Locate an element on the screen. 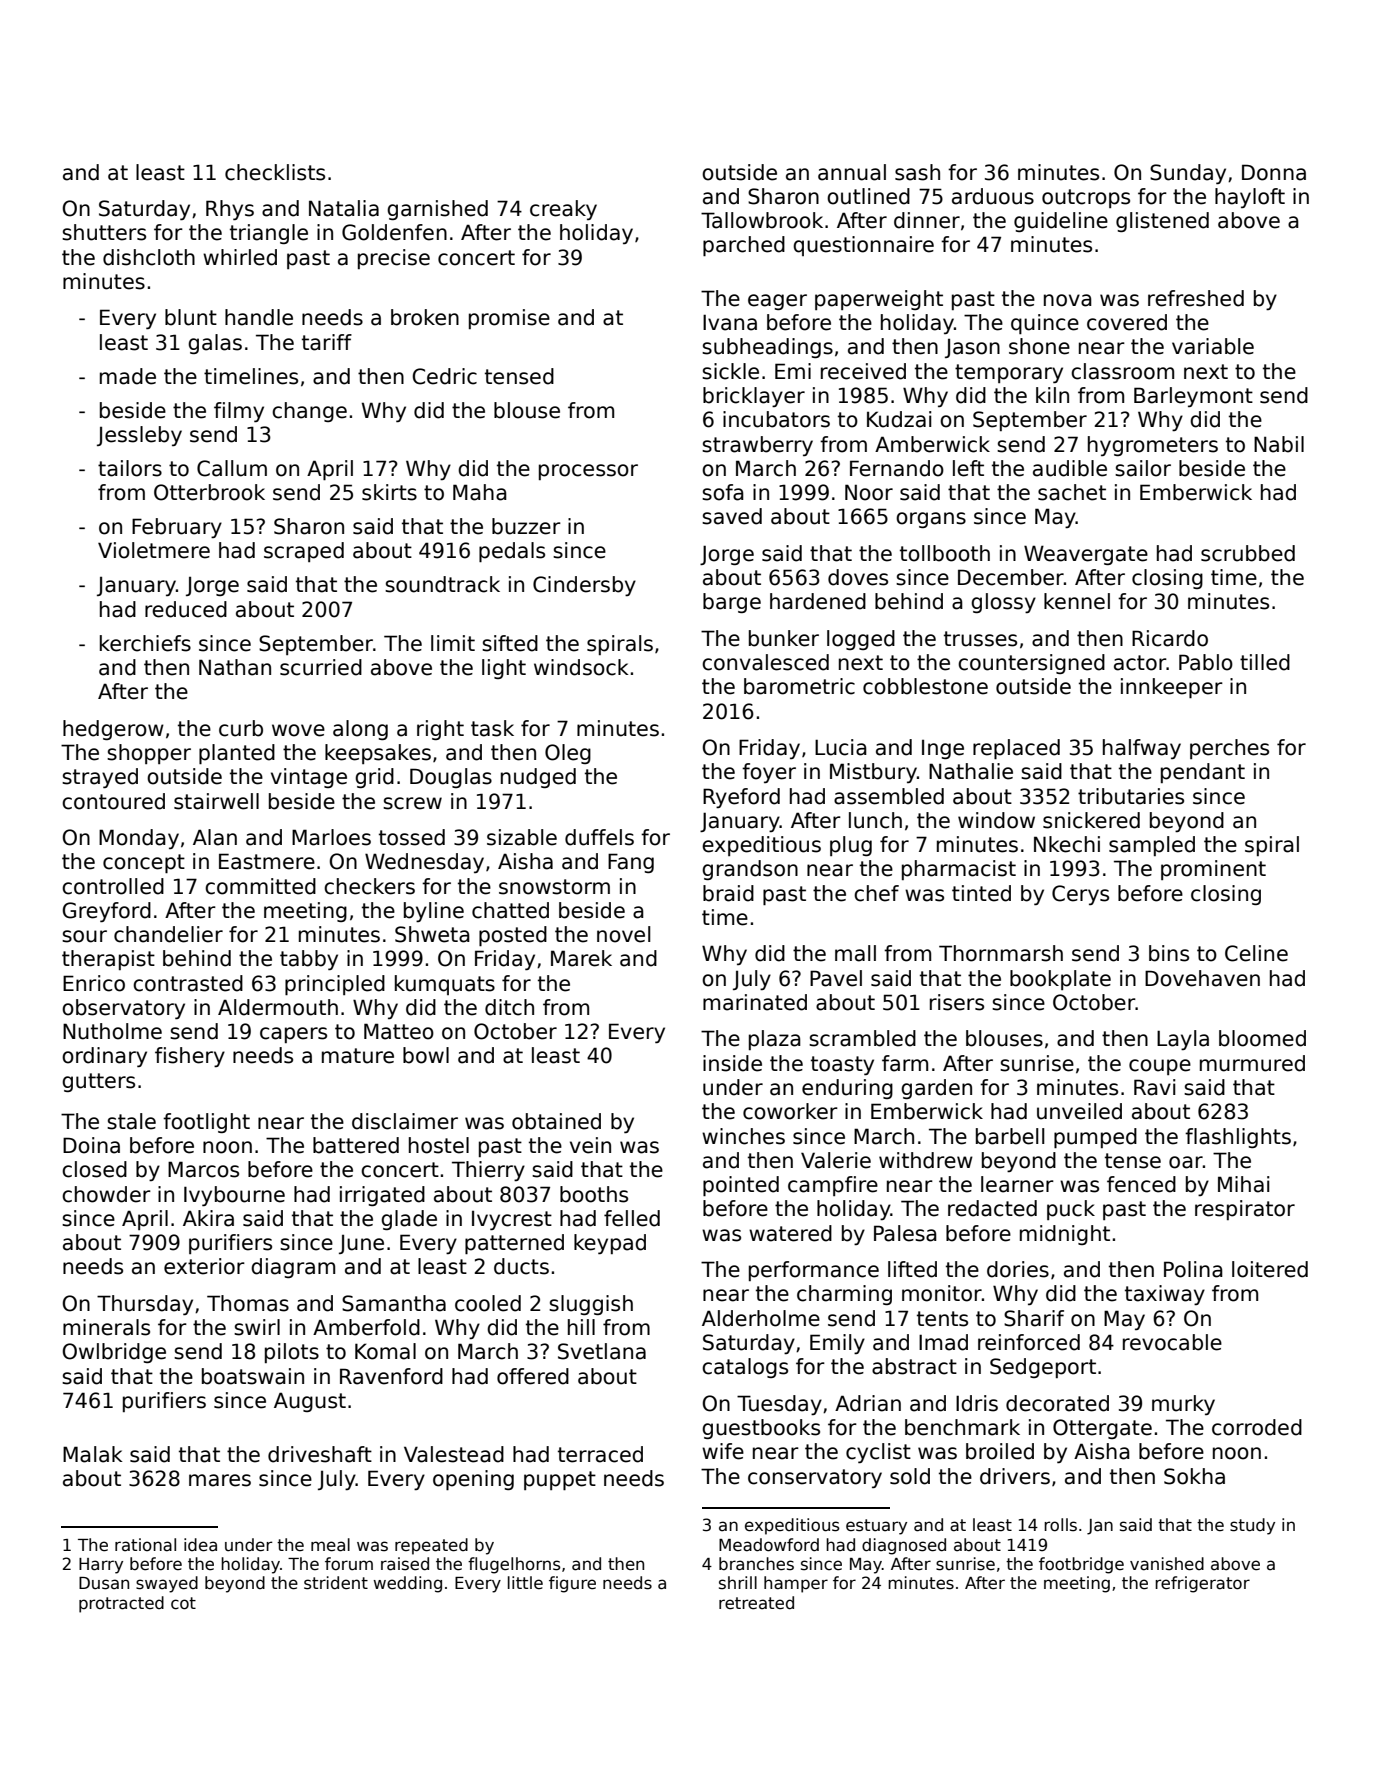 This screenshot has width=1373, height=1777. refreshed is located at coordinates (1196, 298).
